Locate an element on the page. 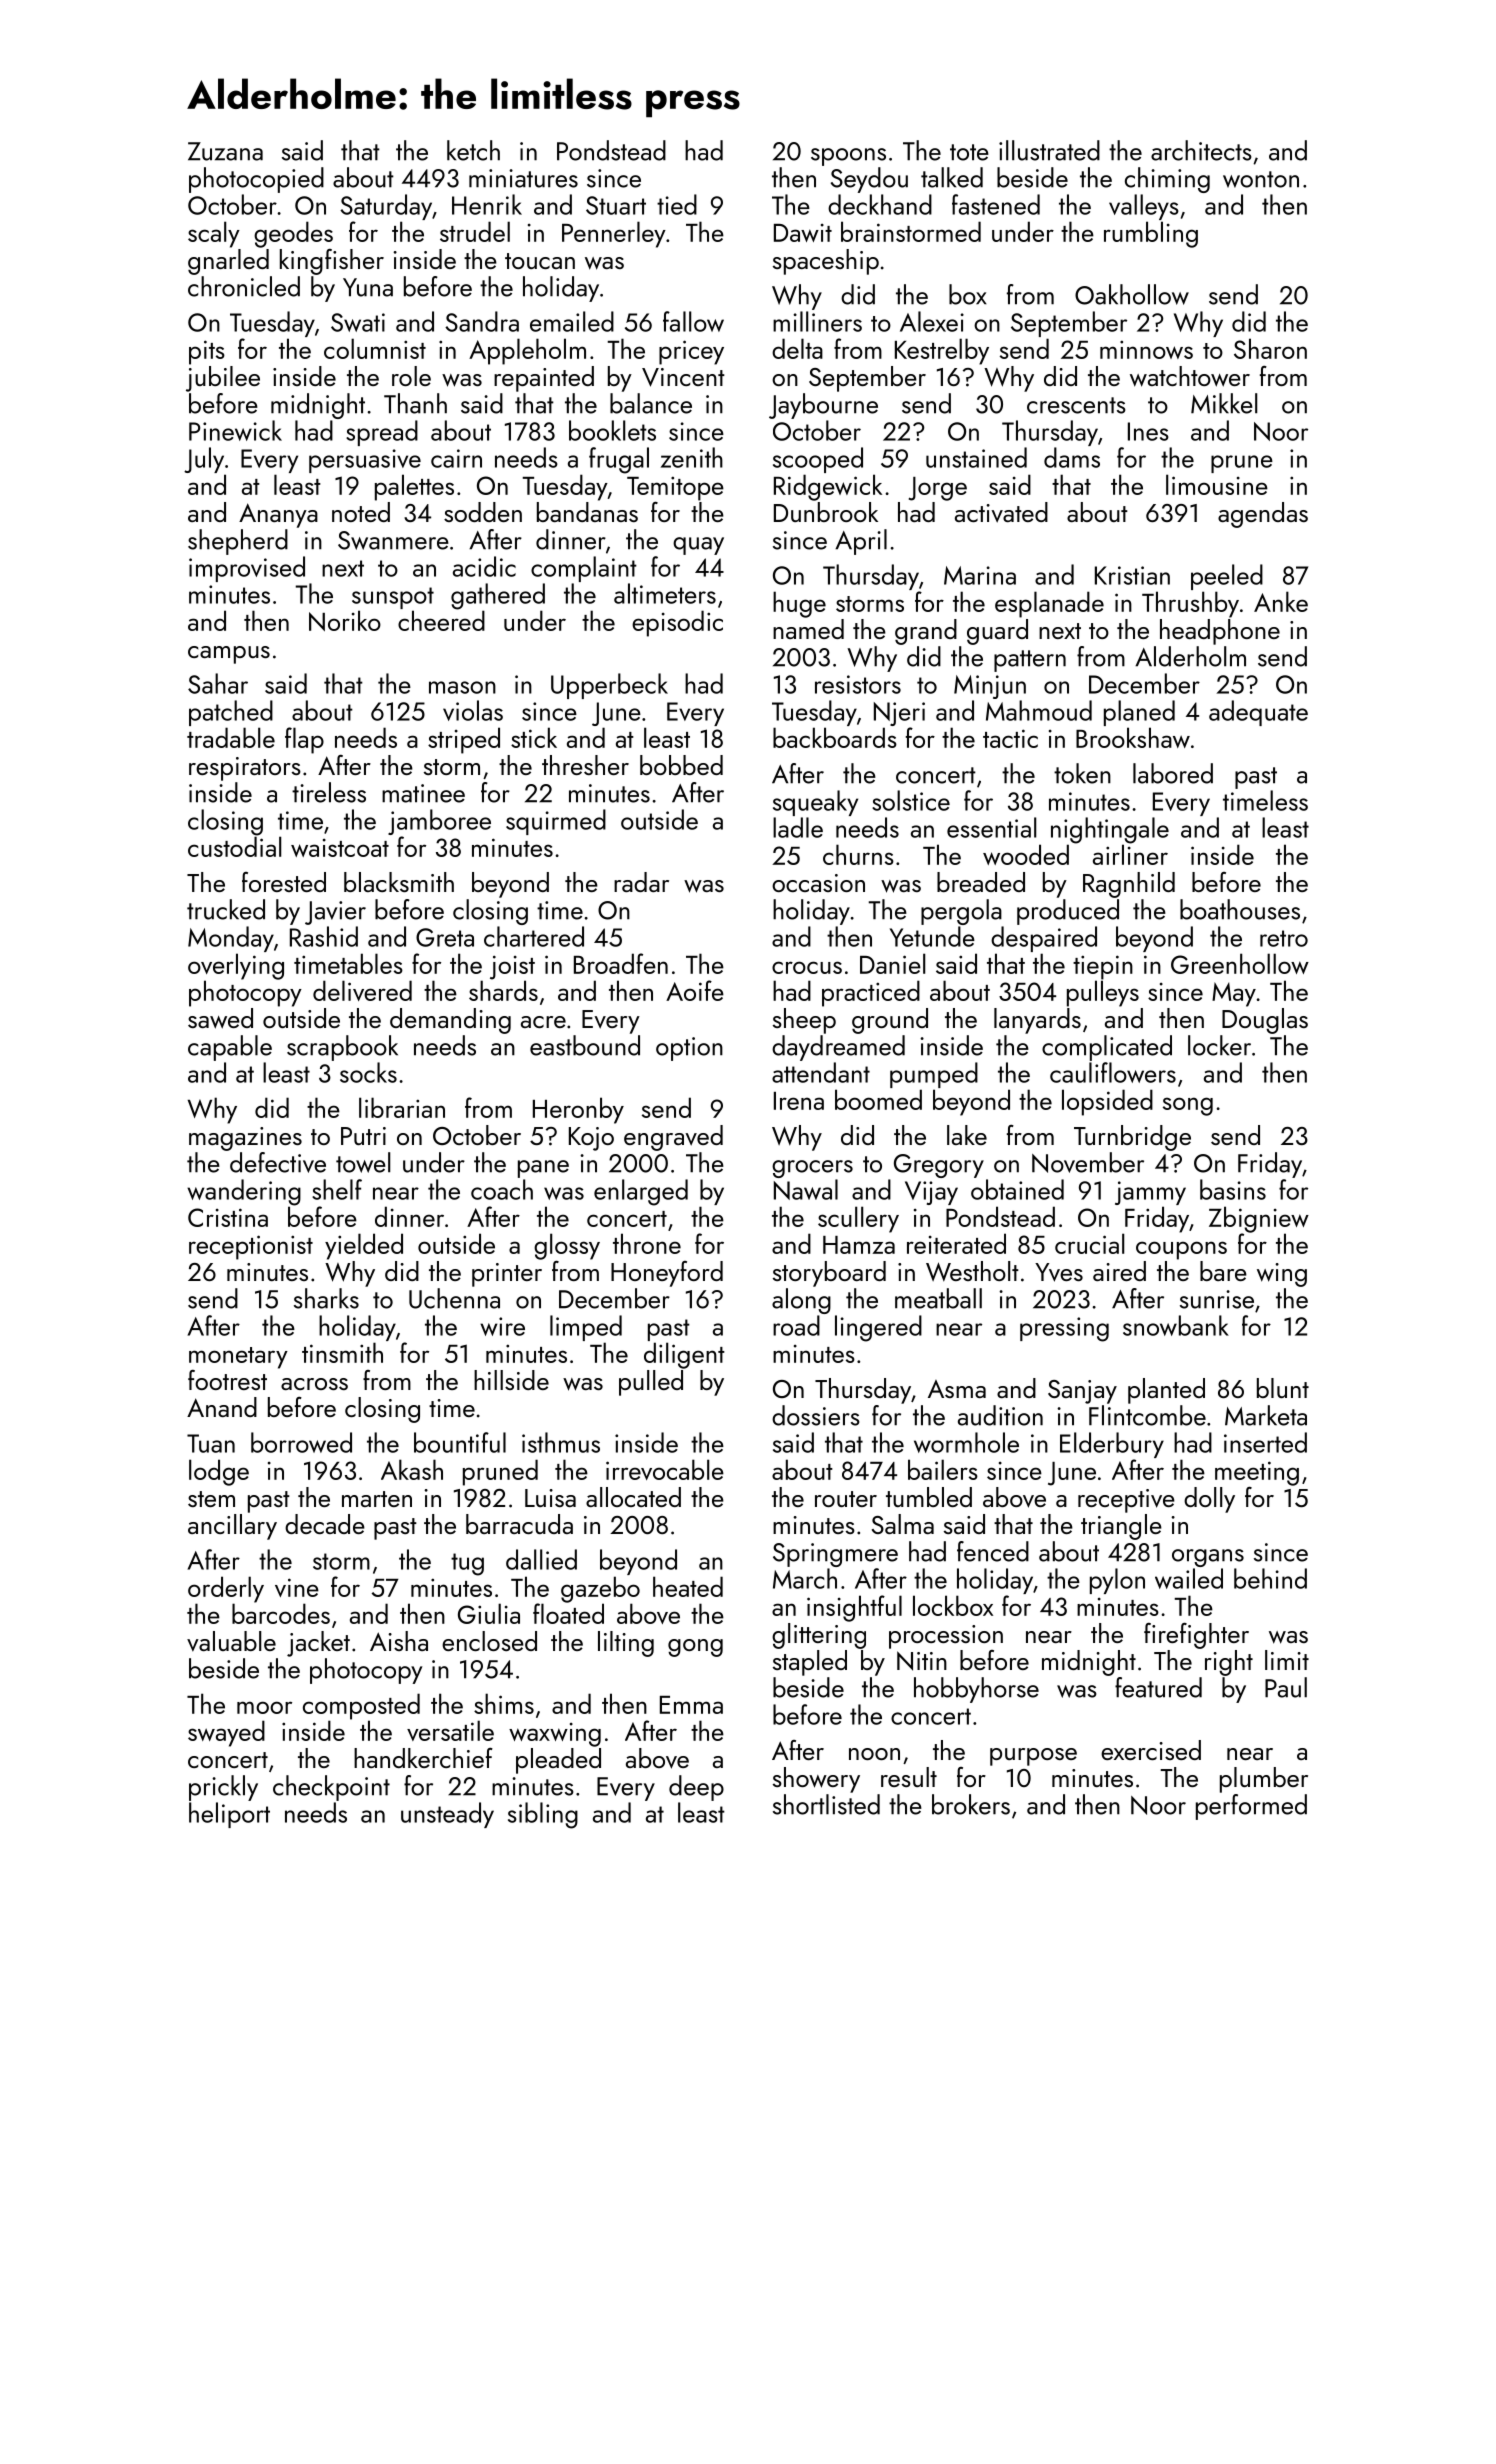 The image size is (1496, 2464). architects is located at coordinates (1201, 150).
